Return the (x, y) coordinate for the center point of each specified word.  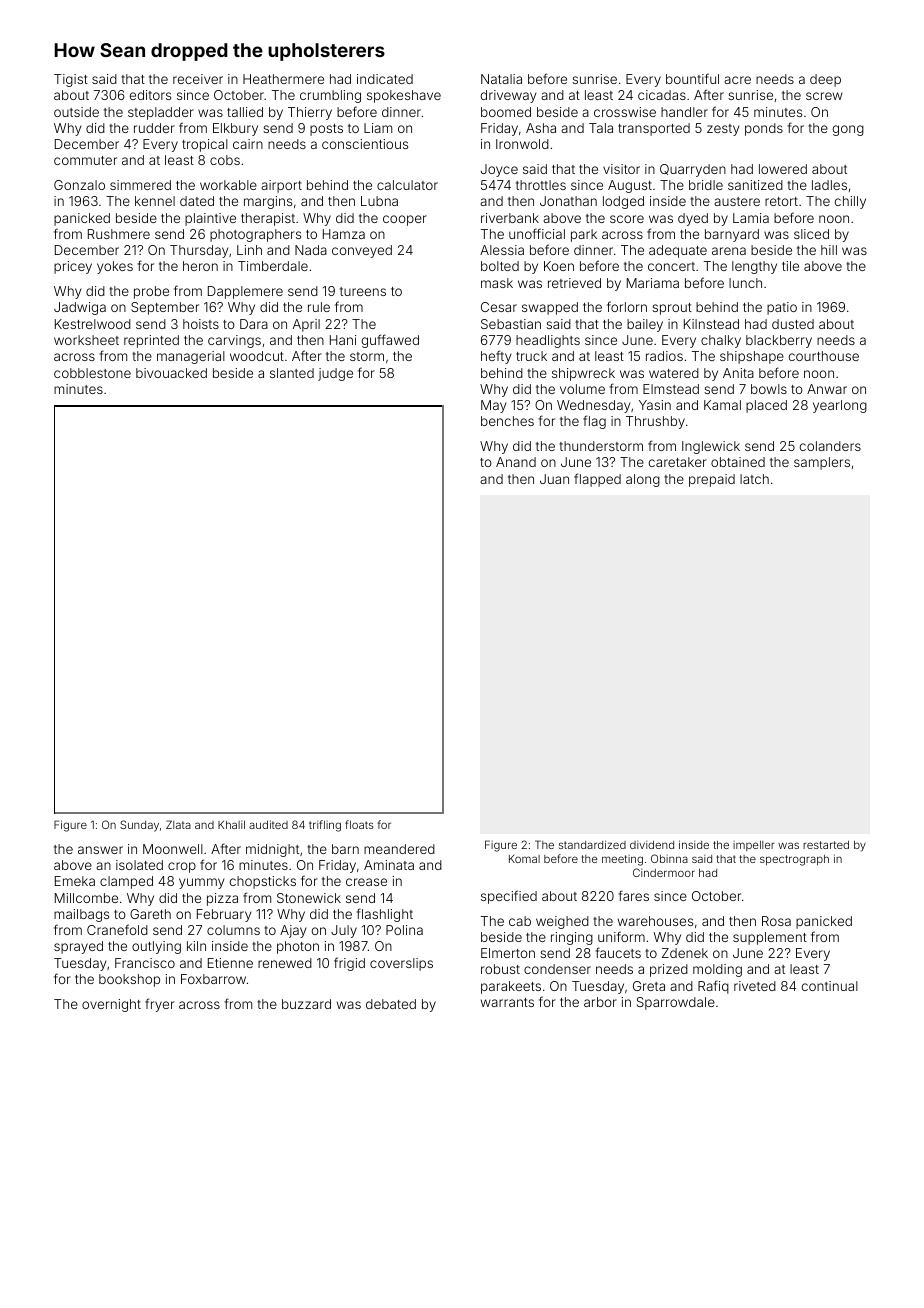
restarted (826, 845)
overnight (111, 1005)
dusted (793, 324)
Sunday (139, 826)
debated (391, 1004)
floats (359, 824)
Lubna (379, 201)
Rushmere (119, 234)
